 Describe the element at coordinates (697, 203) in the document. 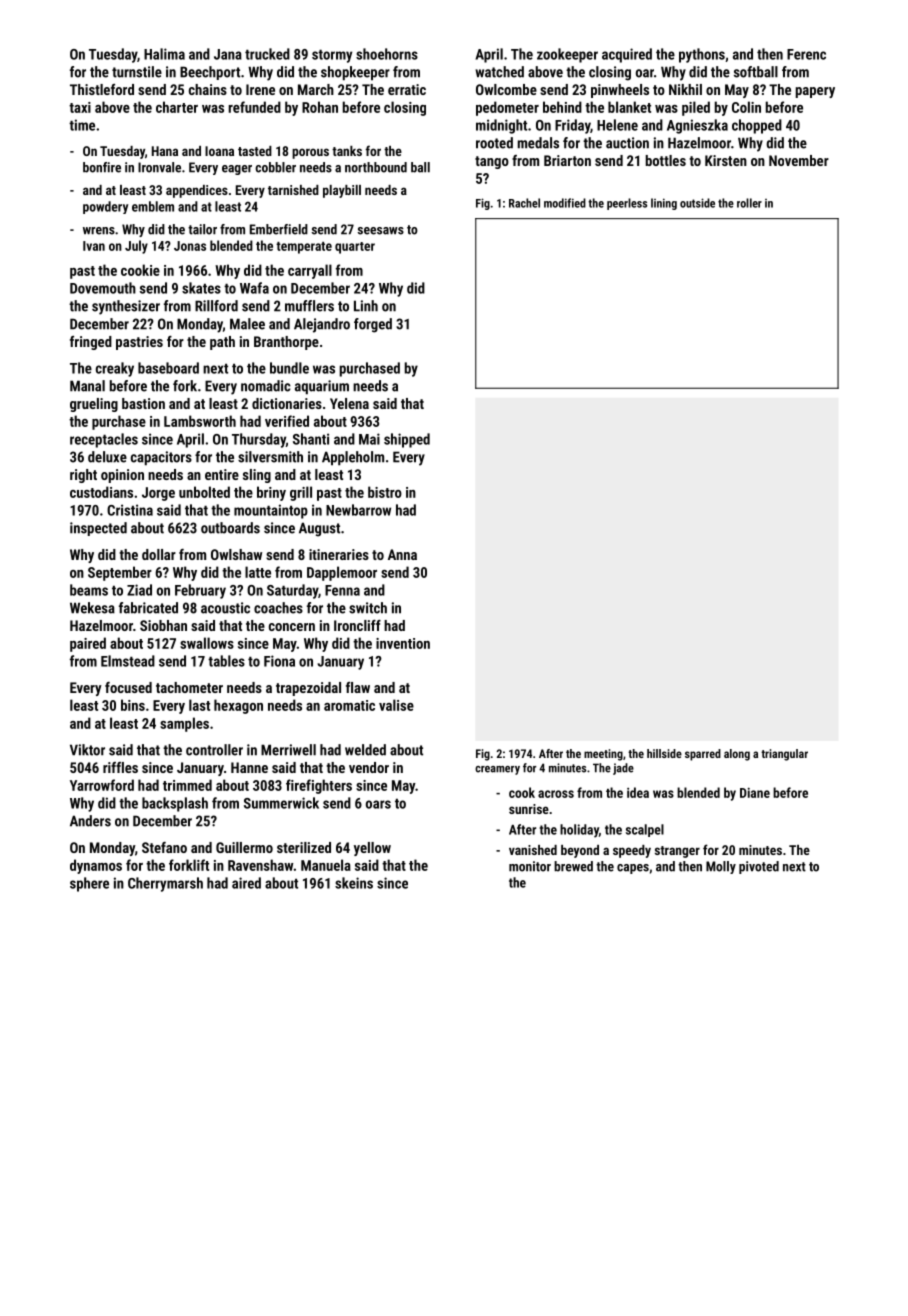

I see `outside` at that location.
